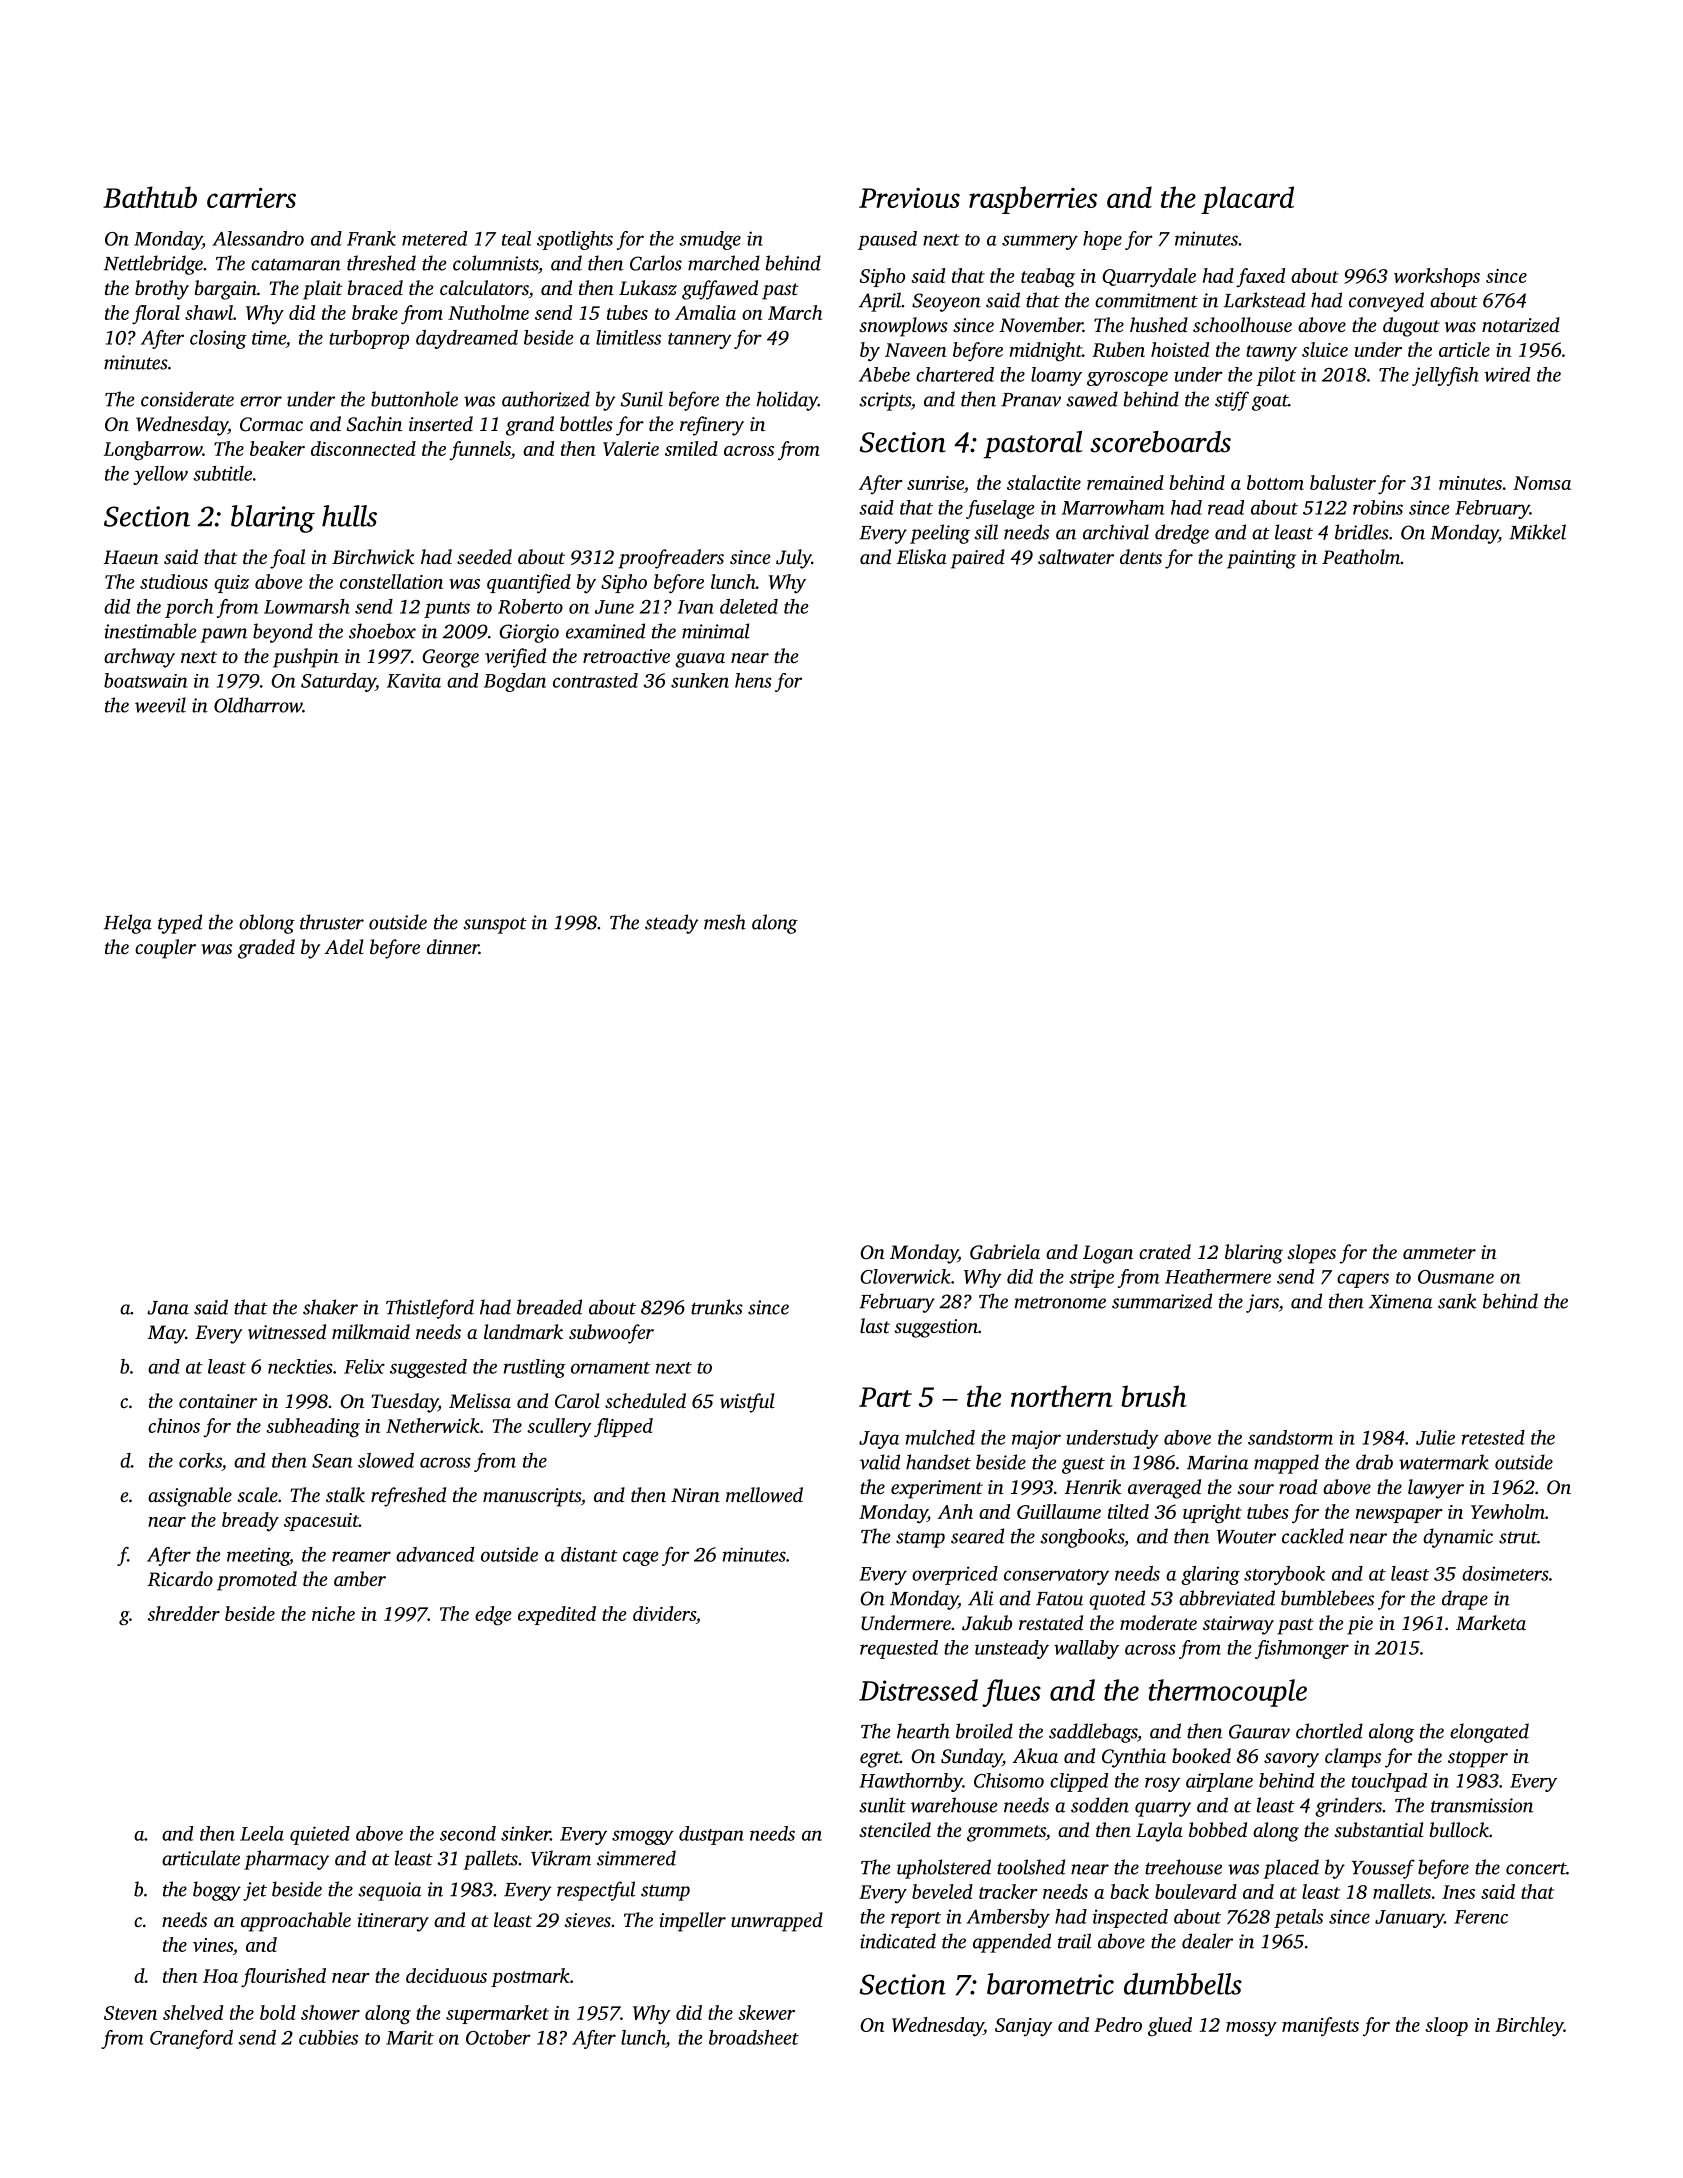 The width and height of the screenshot is (1683, 2178). I want to click on sloop, so click(1446, 2026).
